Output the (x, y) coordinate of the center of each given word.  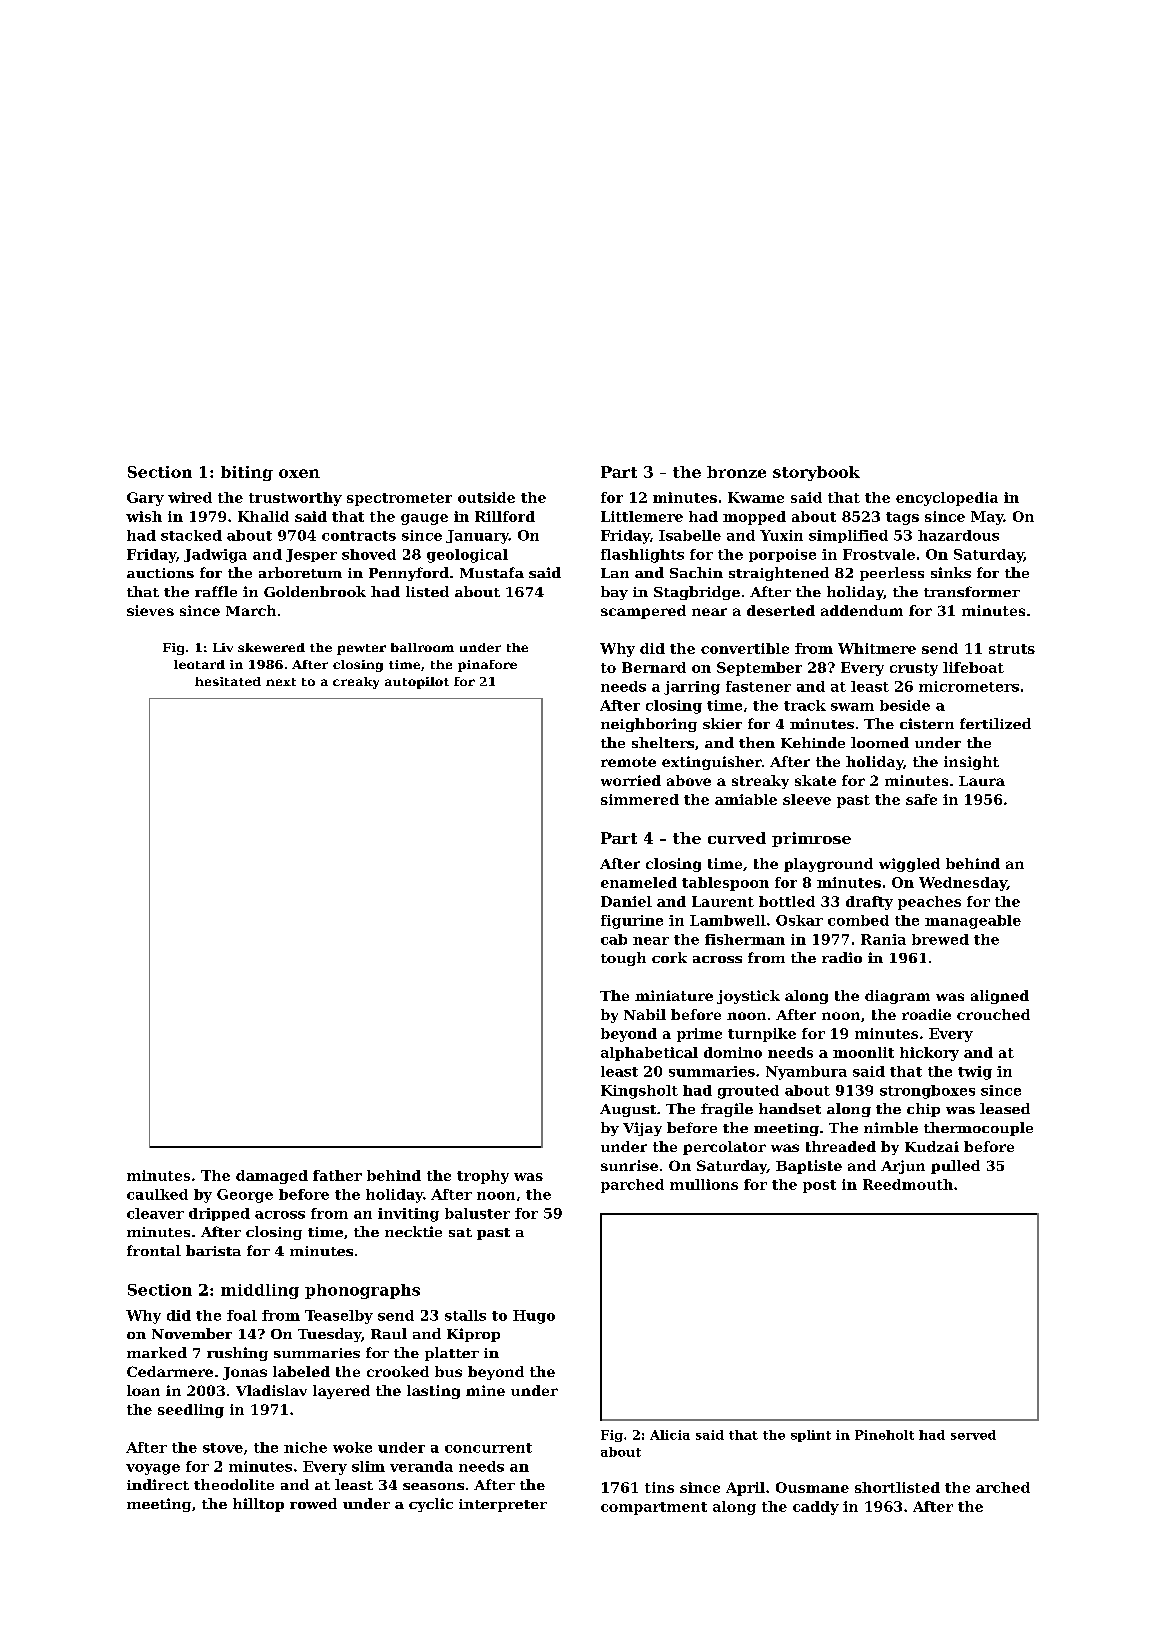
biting (247, 473)
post (819, 1186)
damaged (272, 1177)
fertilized (995, 723)
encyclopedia (947, 499)
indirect (158, 1484)
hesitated (228, 681)
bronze (736, 472)
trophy (483, 1177)
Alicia (670, 1435)
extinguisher (712, 763)
